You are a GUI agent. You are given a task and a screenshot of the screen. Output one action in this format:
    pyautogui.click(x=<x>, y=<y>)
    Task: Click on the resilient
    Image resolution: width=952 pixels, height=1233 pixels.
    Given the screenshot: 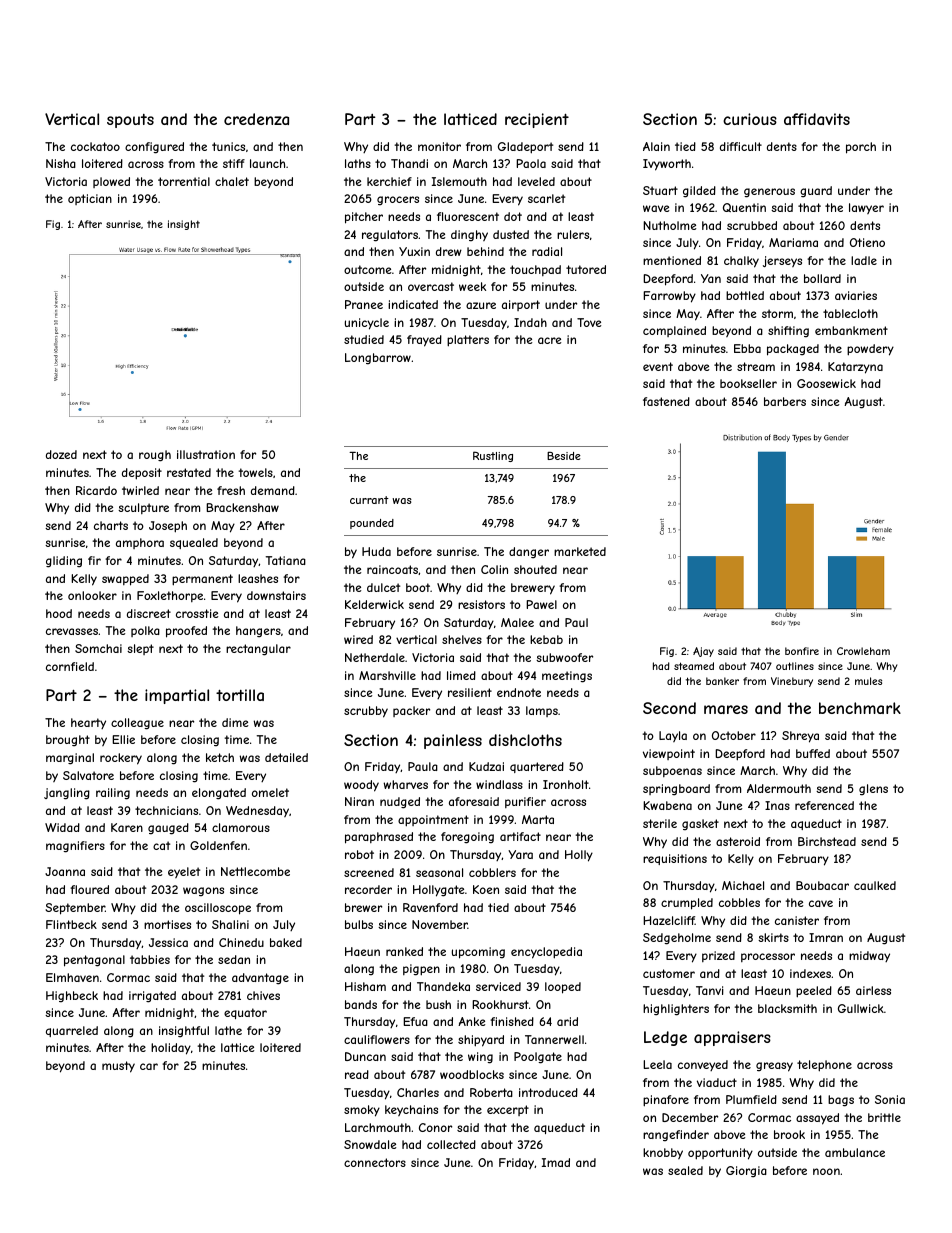 What is the action you would take?
    pyautogui.click(x=470, y=692)
